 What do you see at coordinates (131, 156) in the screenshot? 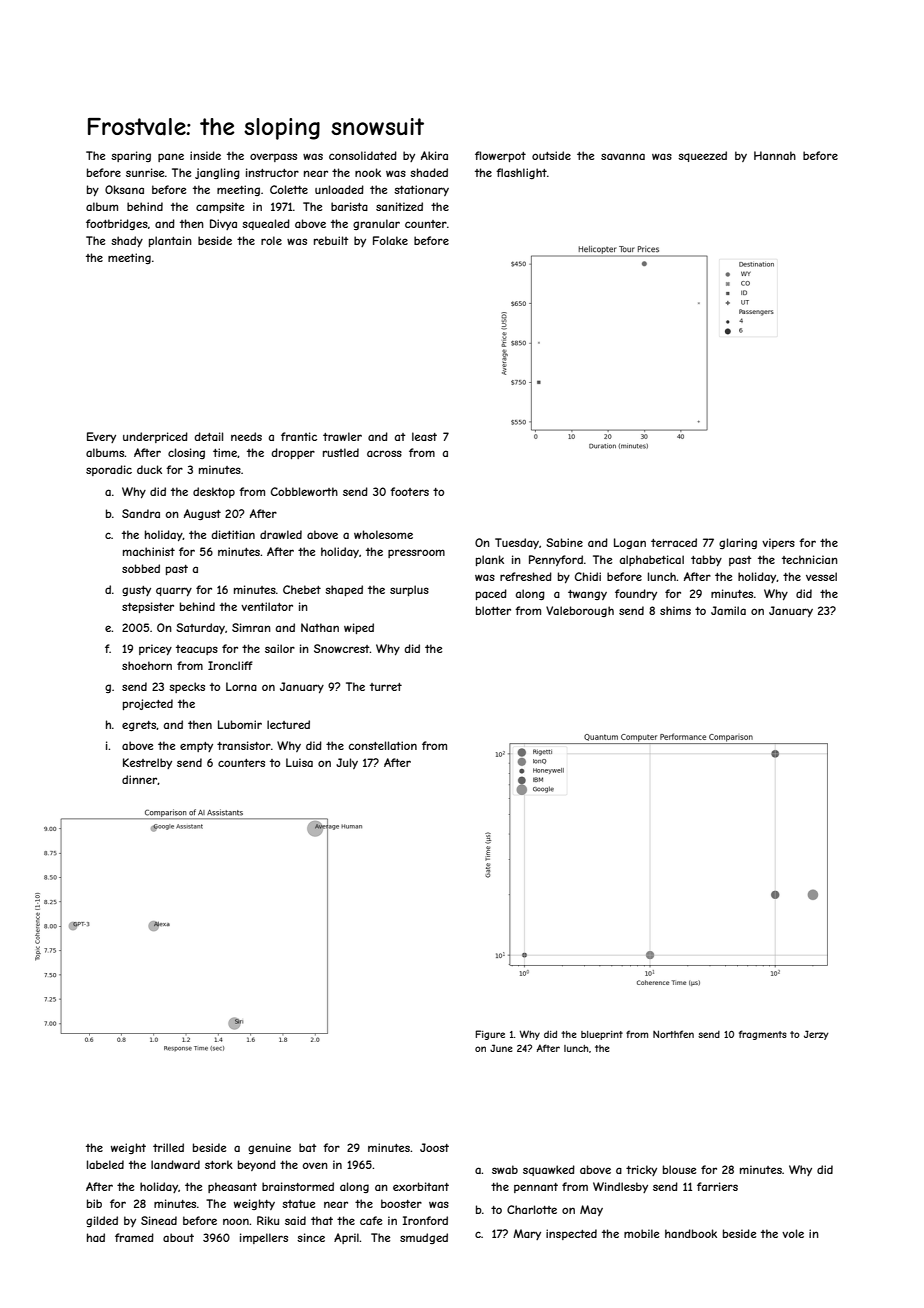
I see `sparing` at bounding box center [131, 156].
